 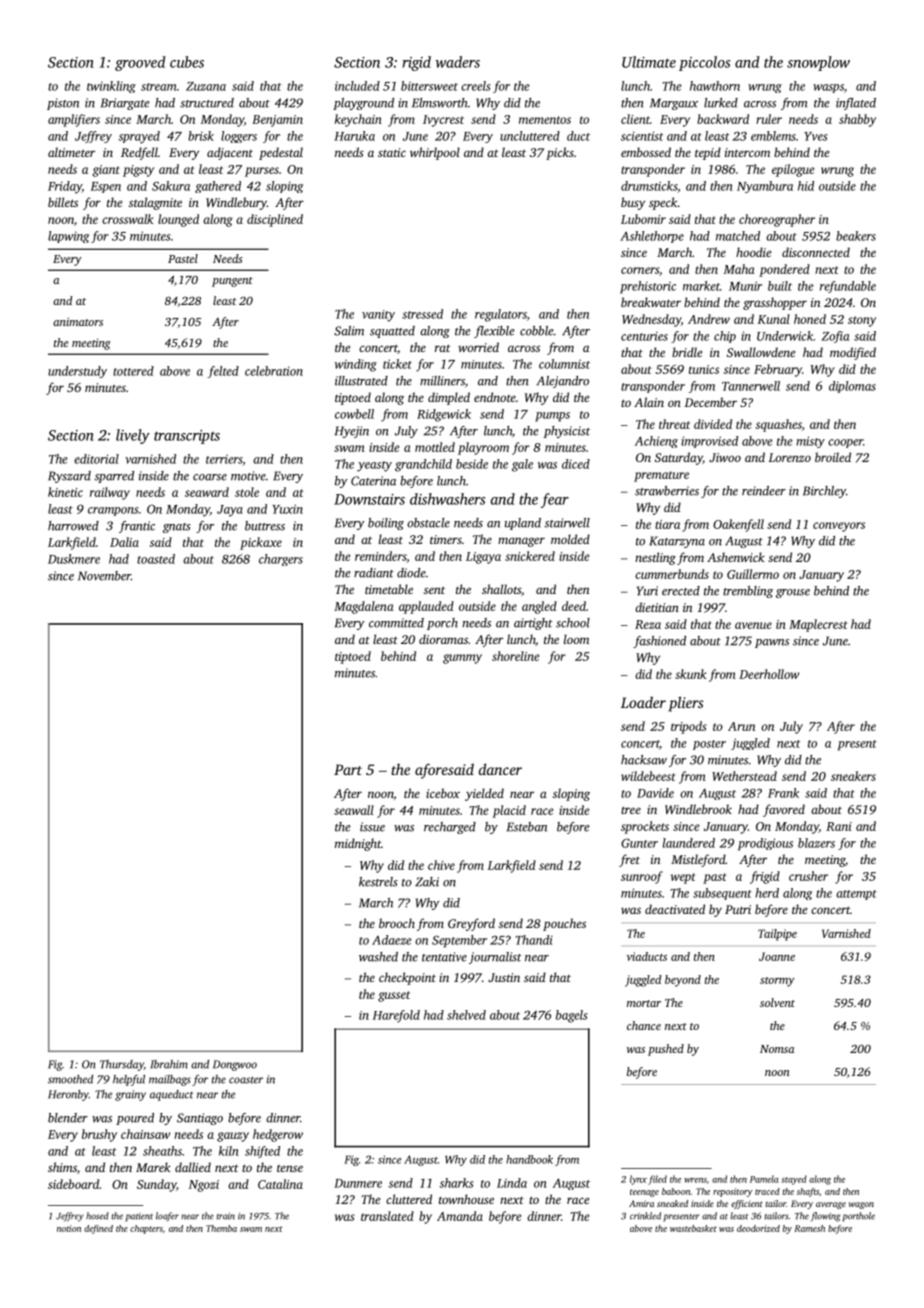 What do you see at coordinates (462, 659) in the page?
I see `gummy` at bounding box center [462, 659].
